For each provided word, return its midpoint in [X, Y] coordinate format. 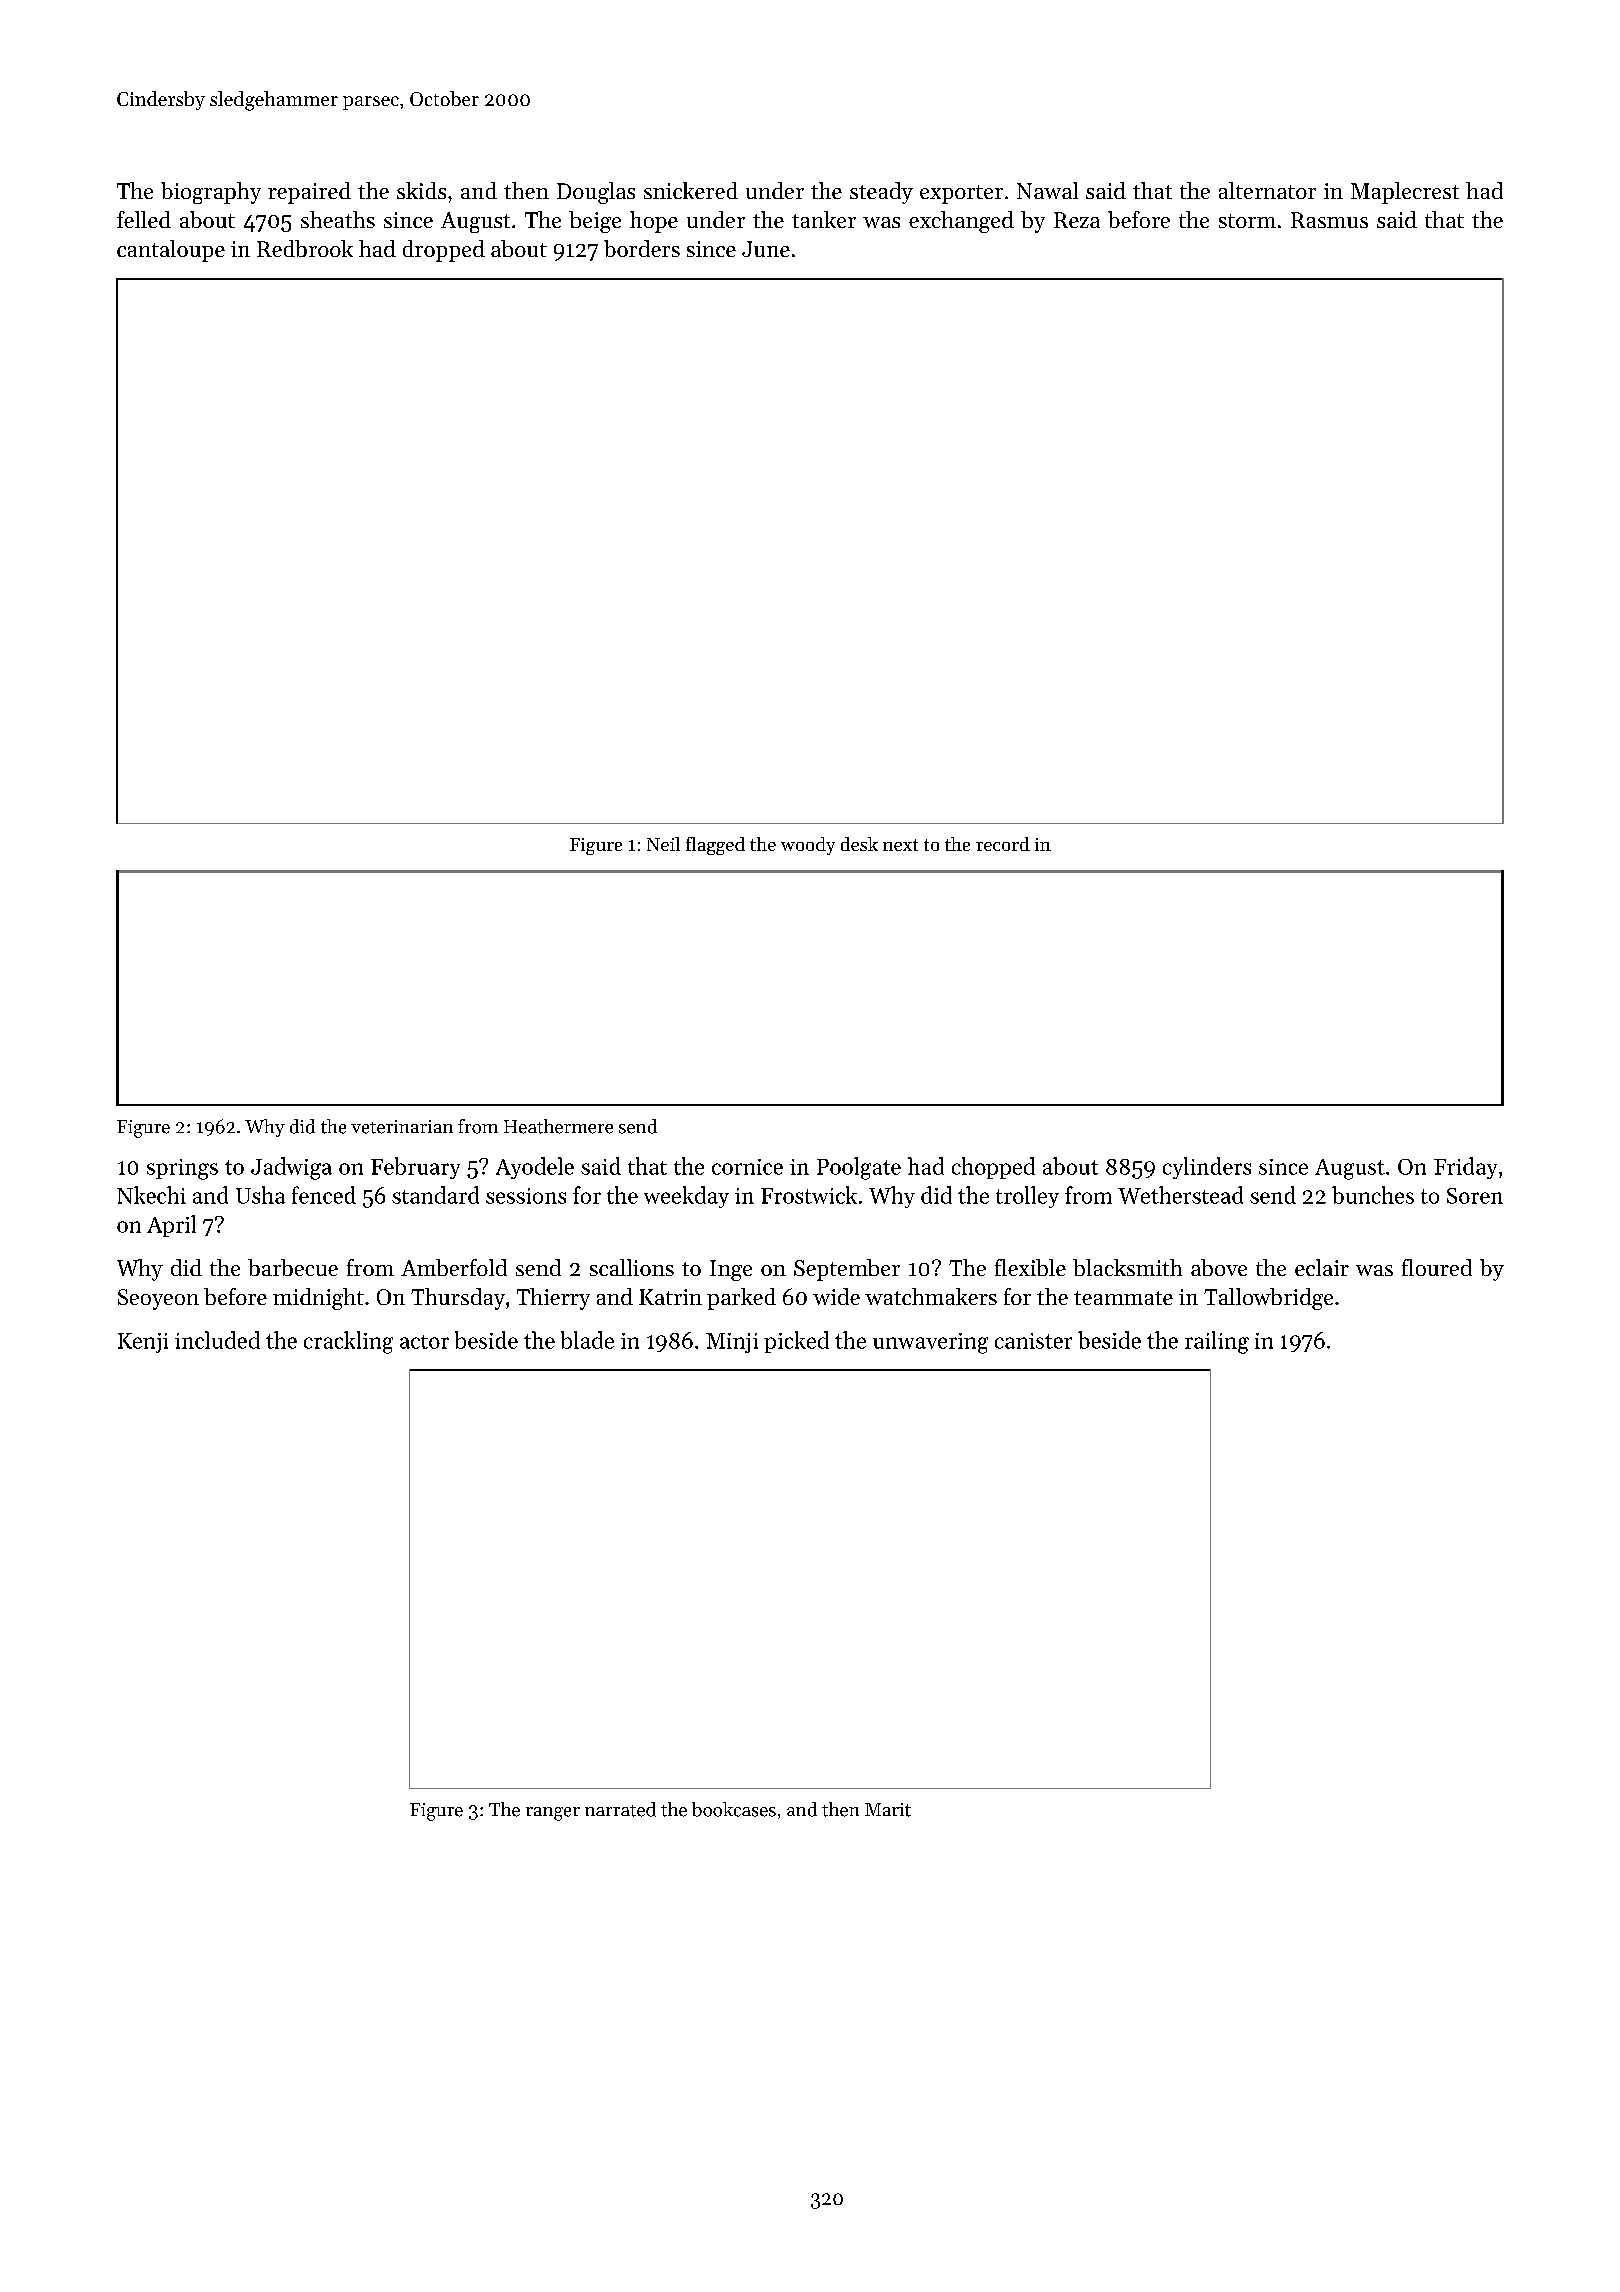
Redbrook [305, 248]
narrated [620, 1809]
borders [642, 248]
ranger [553, 1814]
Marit [888, 1810]
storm [1247, 221]
